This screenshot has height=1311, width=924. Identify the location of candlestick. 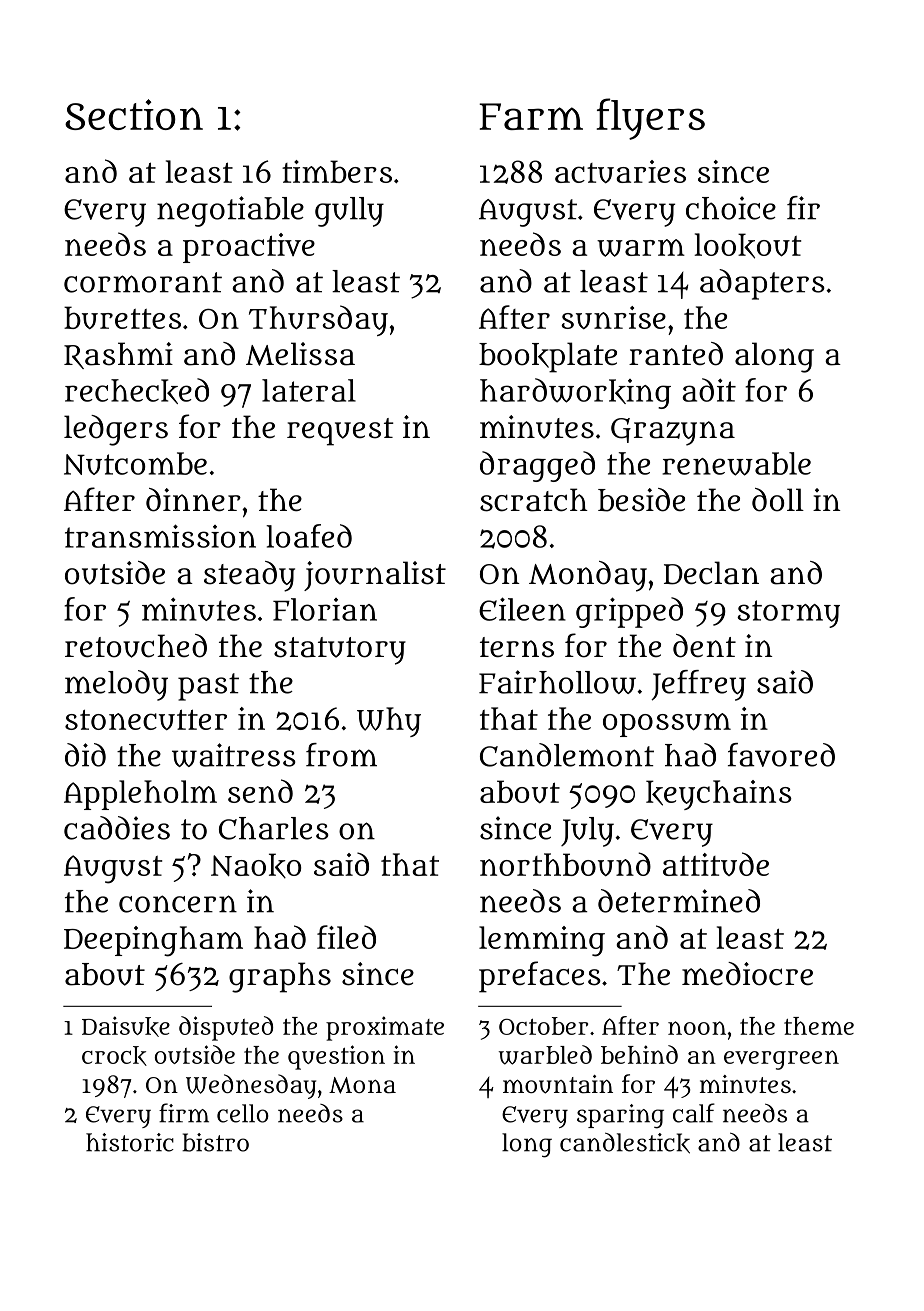
(625, 1143).
